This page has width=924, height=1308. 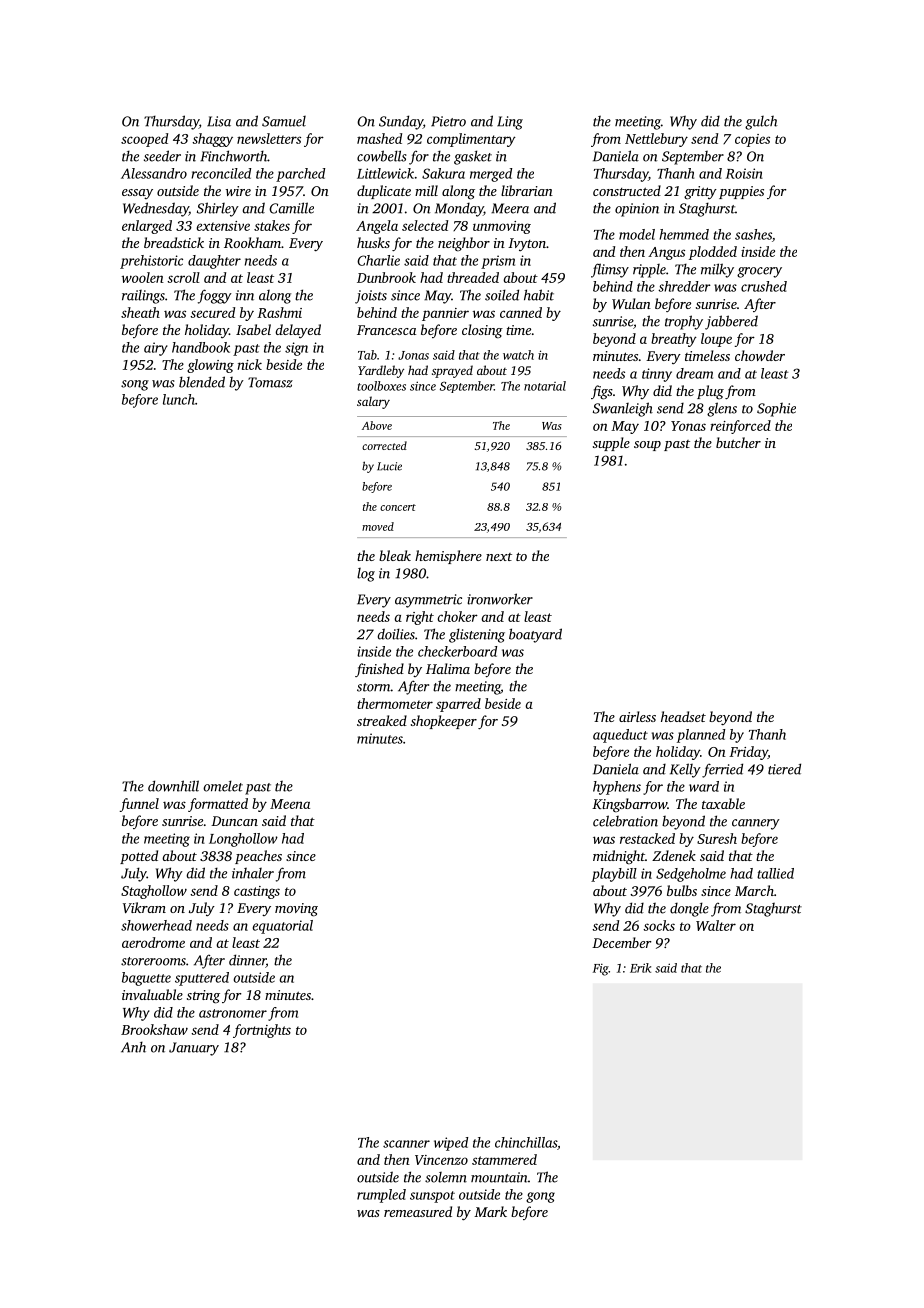 I want to click on chowder, so click(x=760, y=355).
